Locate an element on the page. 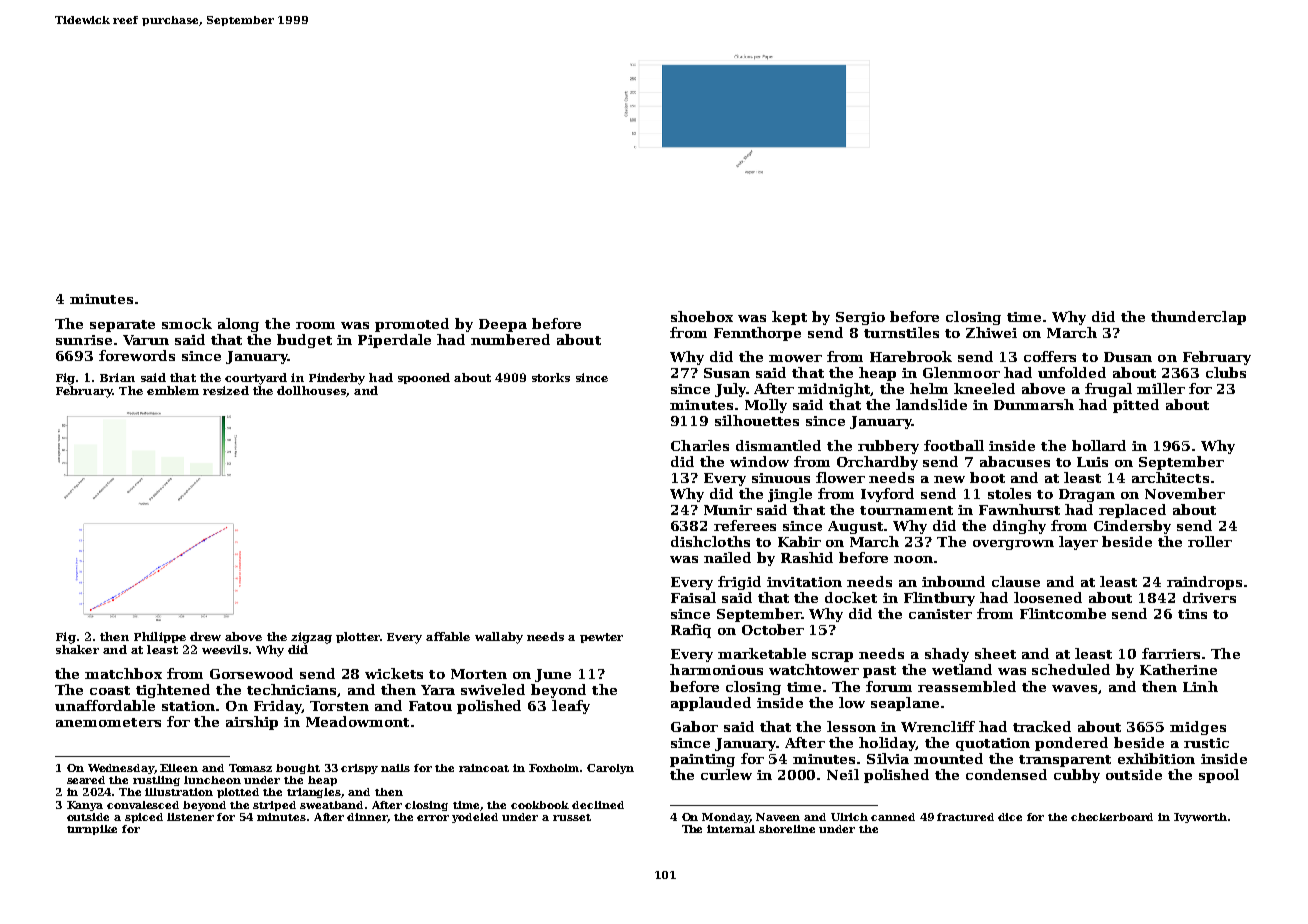 The width and height of the page is (1308, 924). architects is located at coordinates (1170, 477).
